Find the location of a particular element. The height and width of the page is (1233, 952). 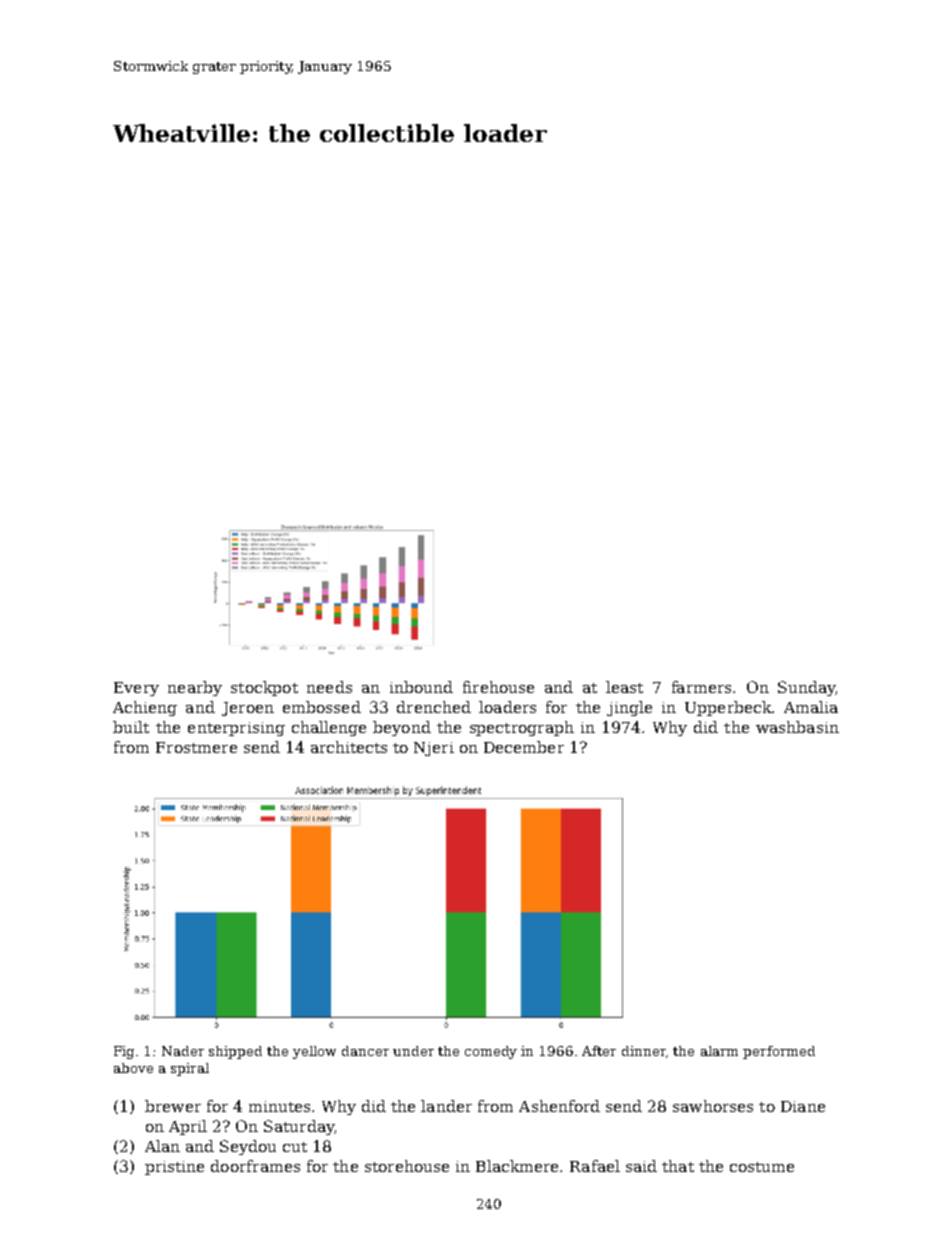

brewer is located at coordinates (173, 1106).
